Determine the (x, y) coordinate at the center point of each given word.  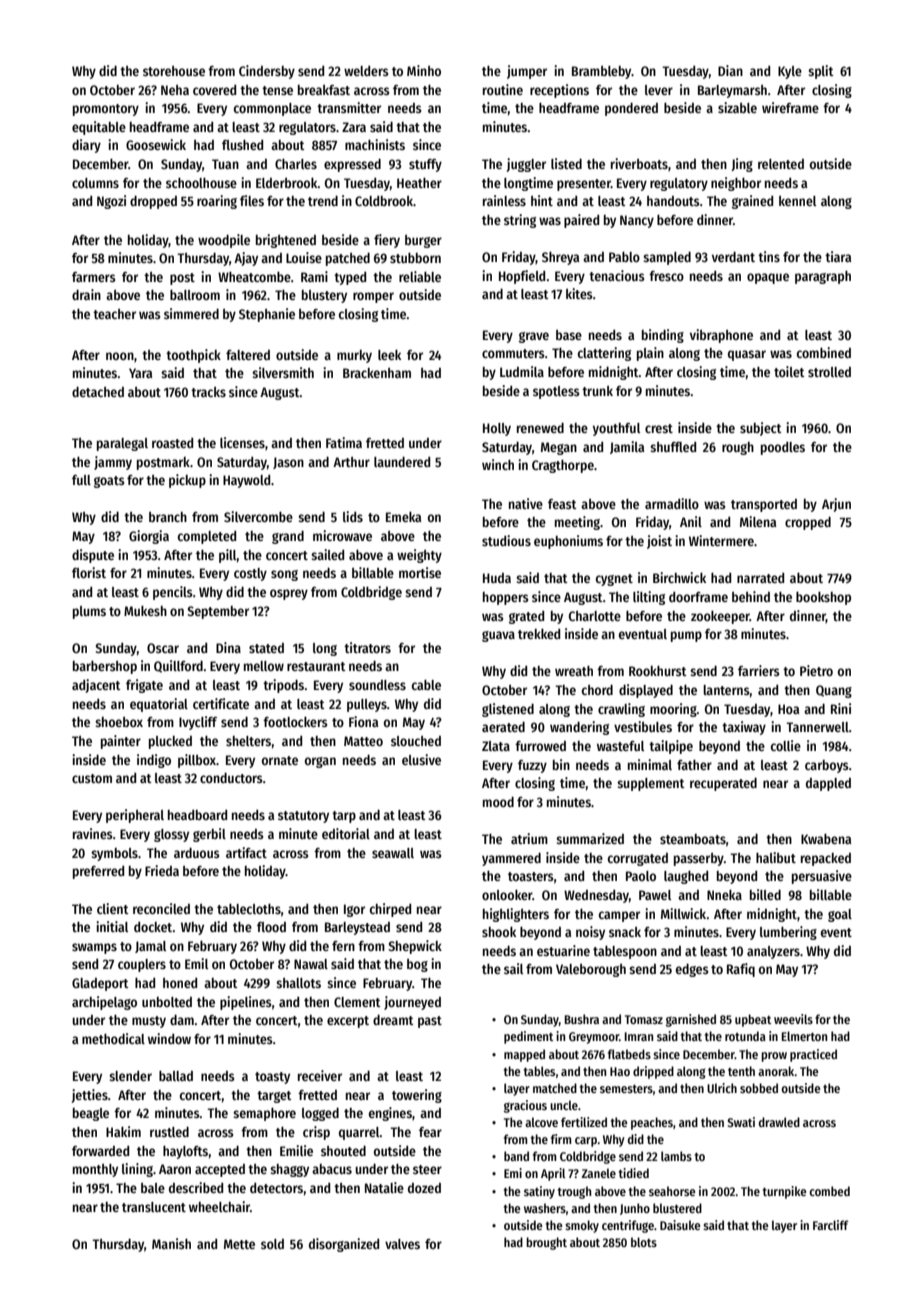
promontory (106, 110)
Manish (171, 1243)
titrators (367, 647)
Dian (730, 70)
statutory (303, 817)
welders (366, 71)
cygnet (614, 580)
